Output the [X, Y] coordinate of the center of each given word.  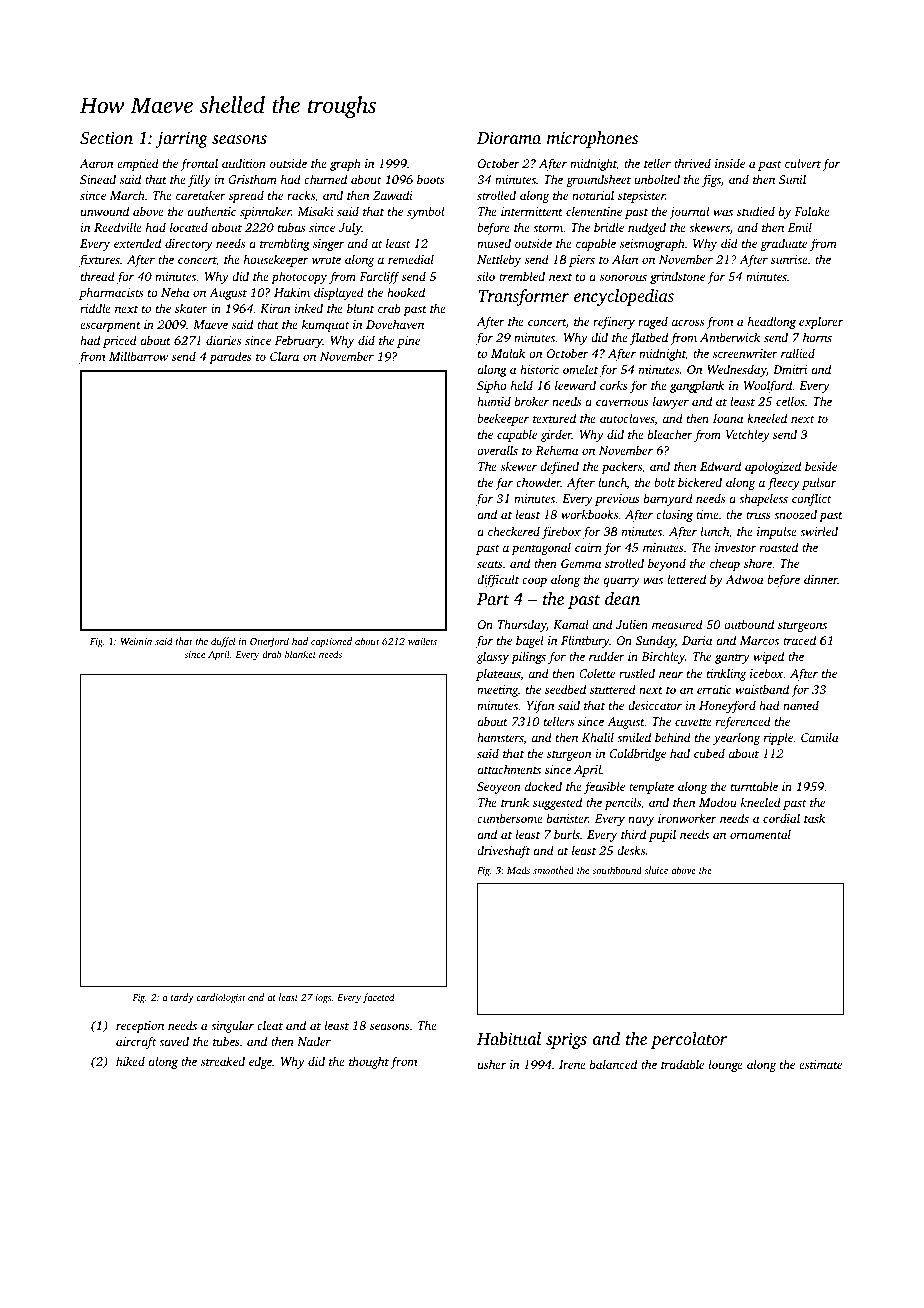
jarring [182, 139]
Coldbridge [638, 754]
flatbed [649, 338]
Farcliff [379, 277]
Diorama [509, 137]
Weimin [136, 641]
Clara [284, 356]
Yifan [540, 706]
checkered [514, 531]
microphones [592, 139]
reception [140, 1027]
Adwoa [745, 579]
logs [323, 998]
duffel [223, 642]
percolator [689, 1040]
